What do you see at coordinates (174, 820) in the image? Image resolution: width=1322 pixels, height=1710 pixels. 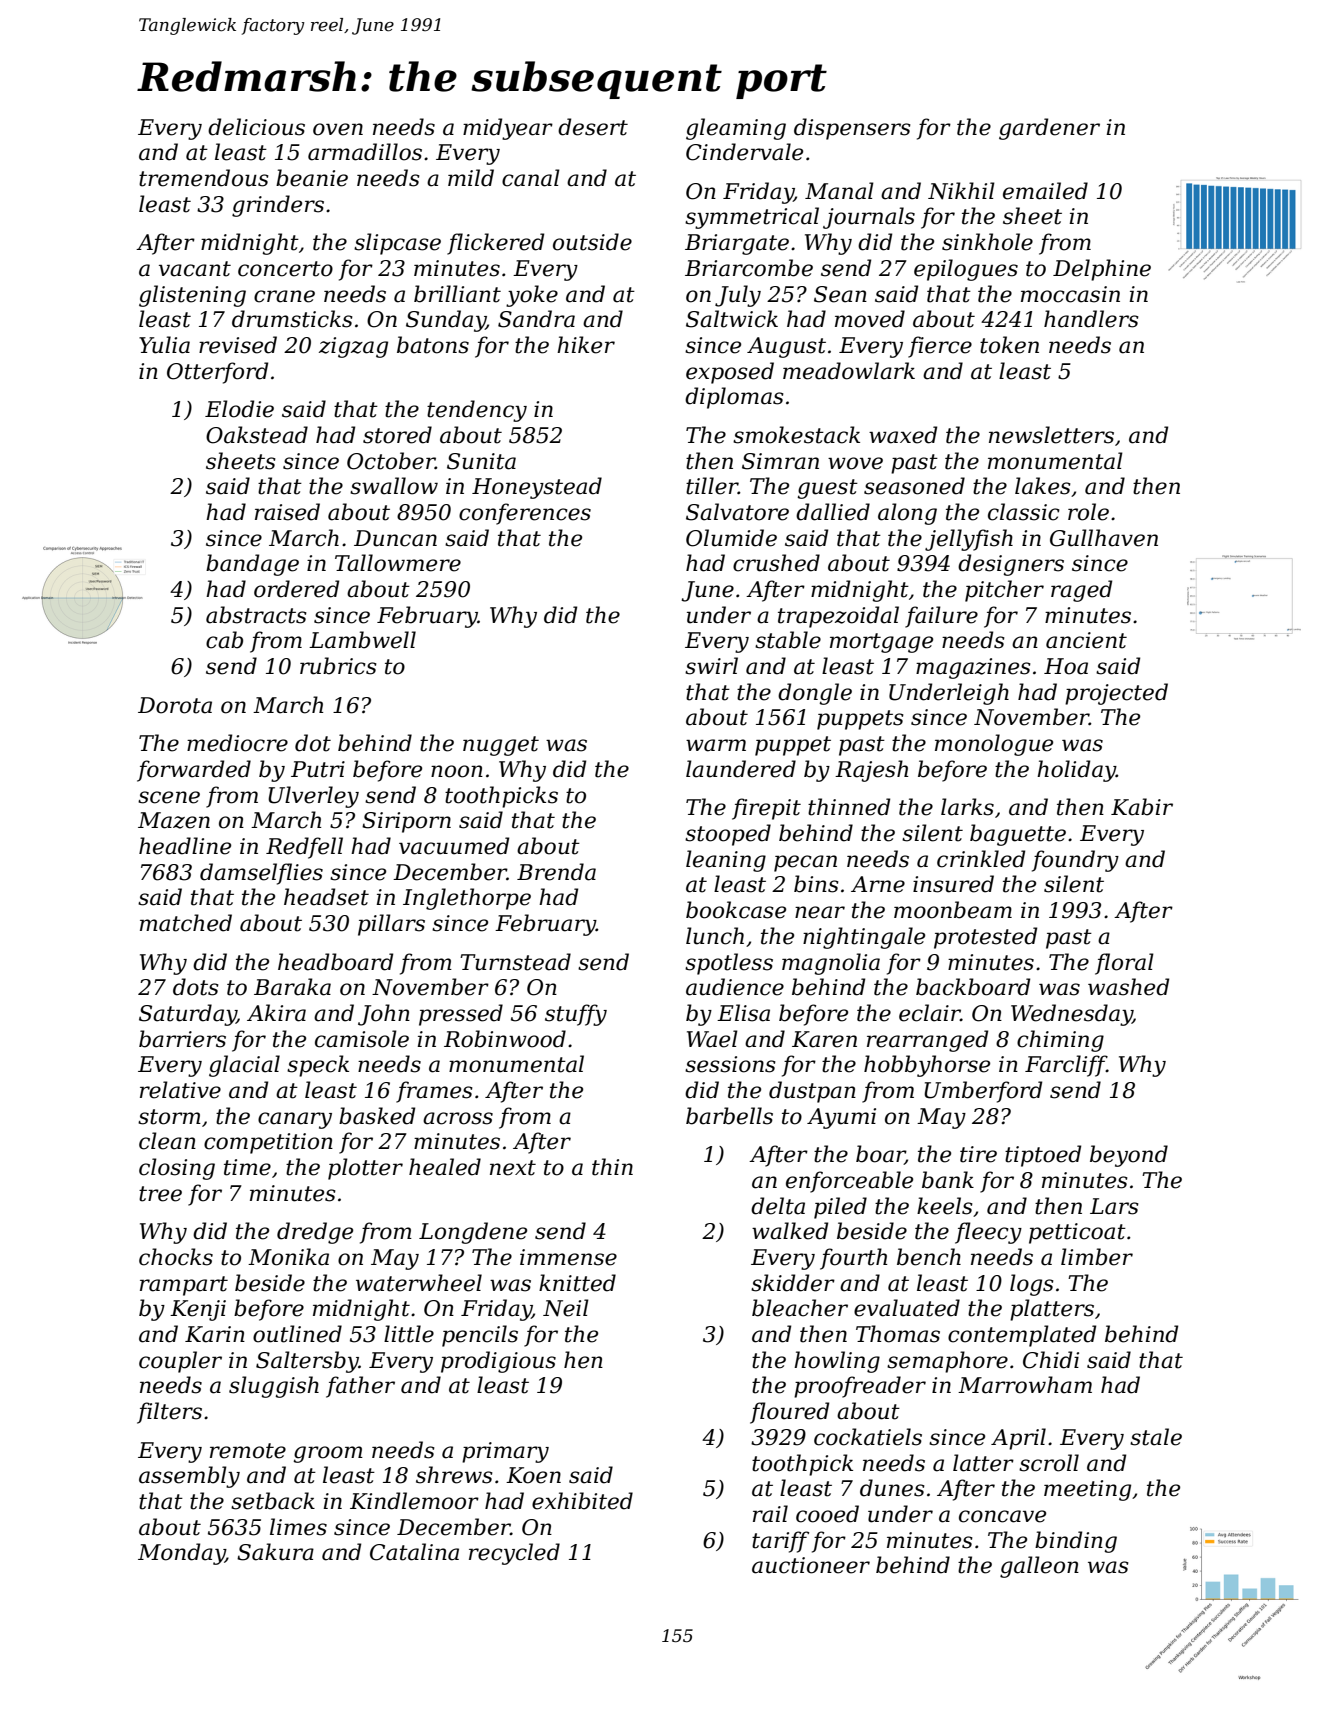 I see `Mazen` at bounding box center [174, 820].
